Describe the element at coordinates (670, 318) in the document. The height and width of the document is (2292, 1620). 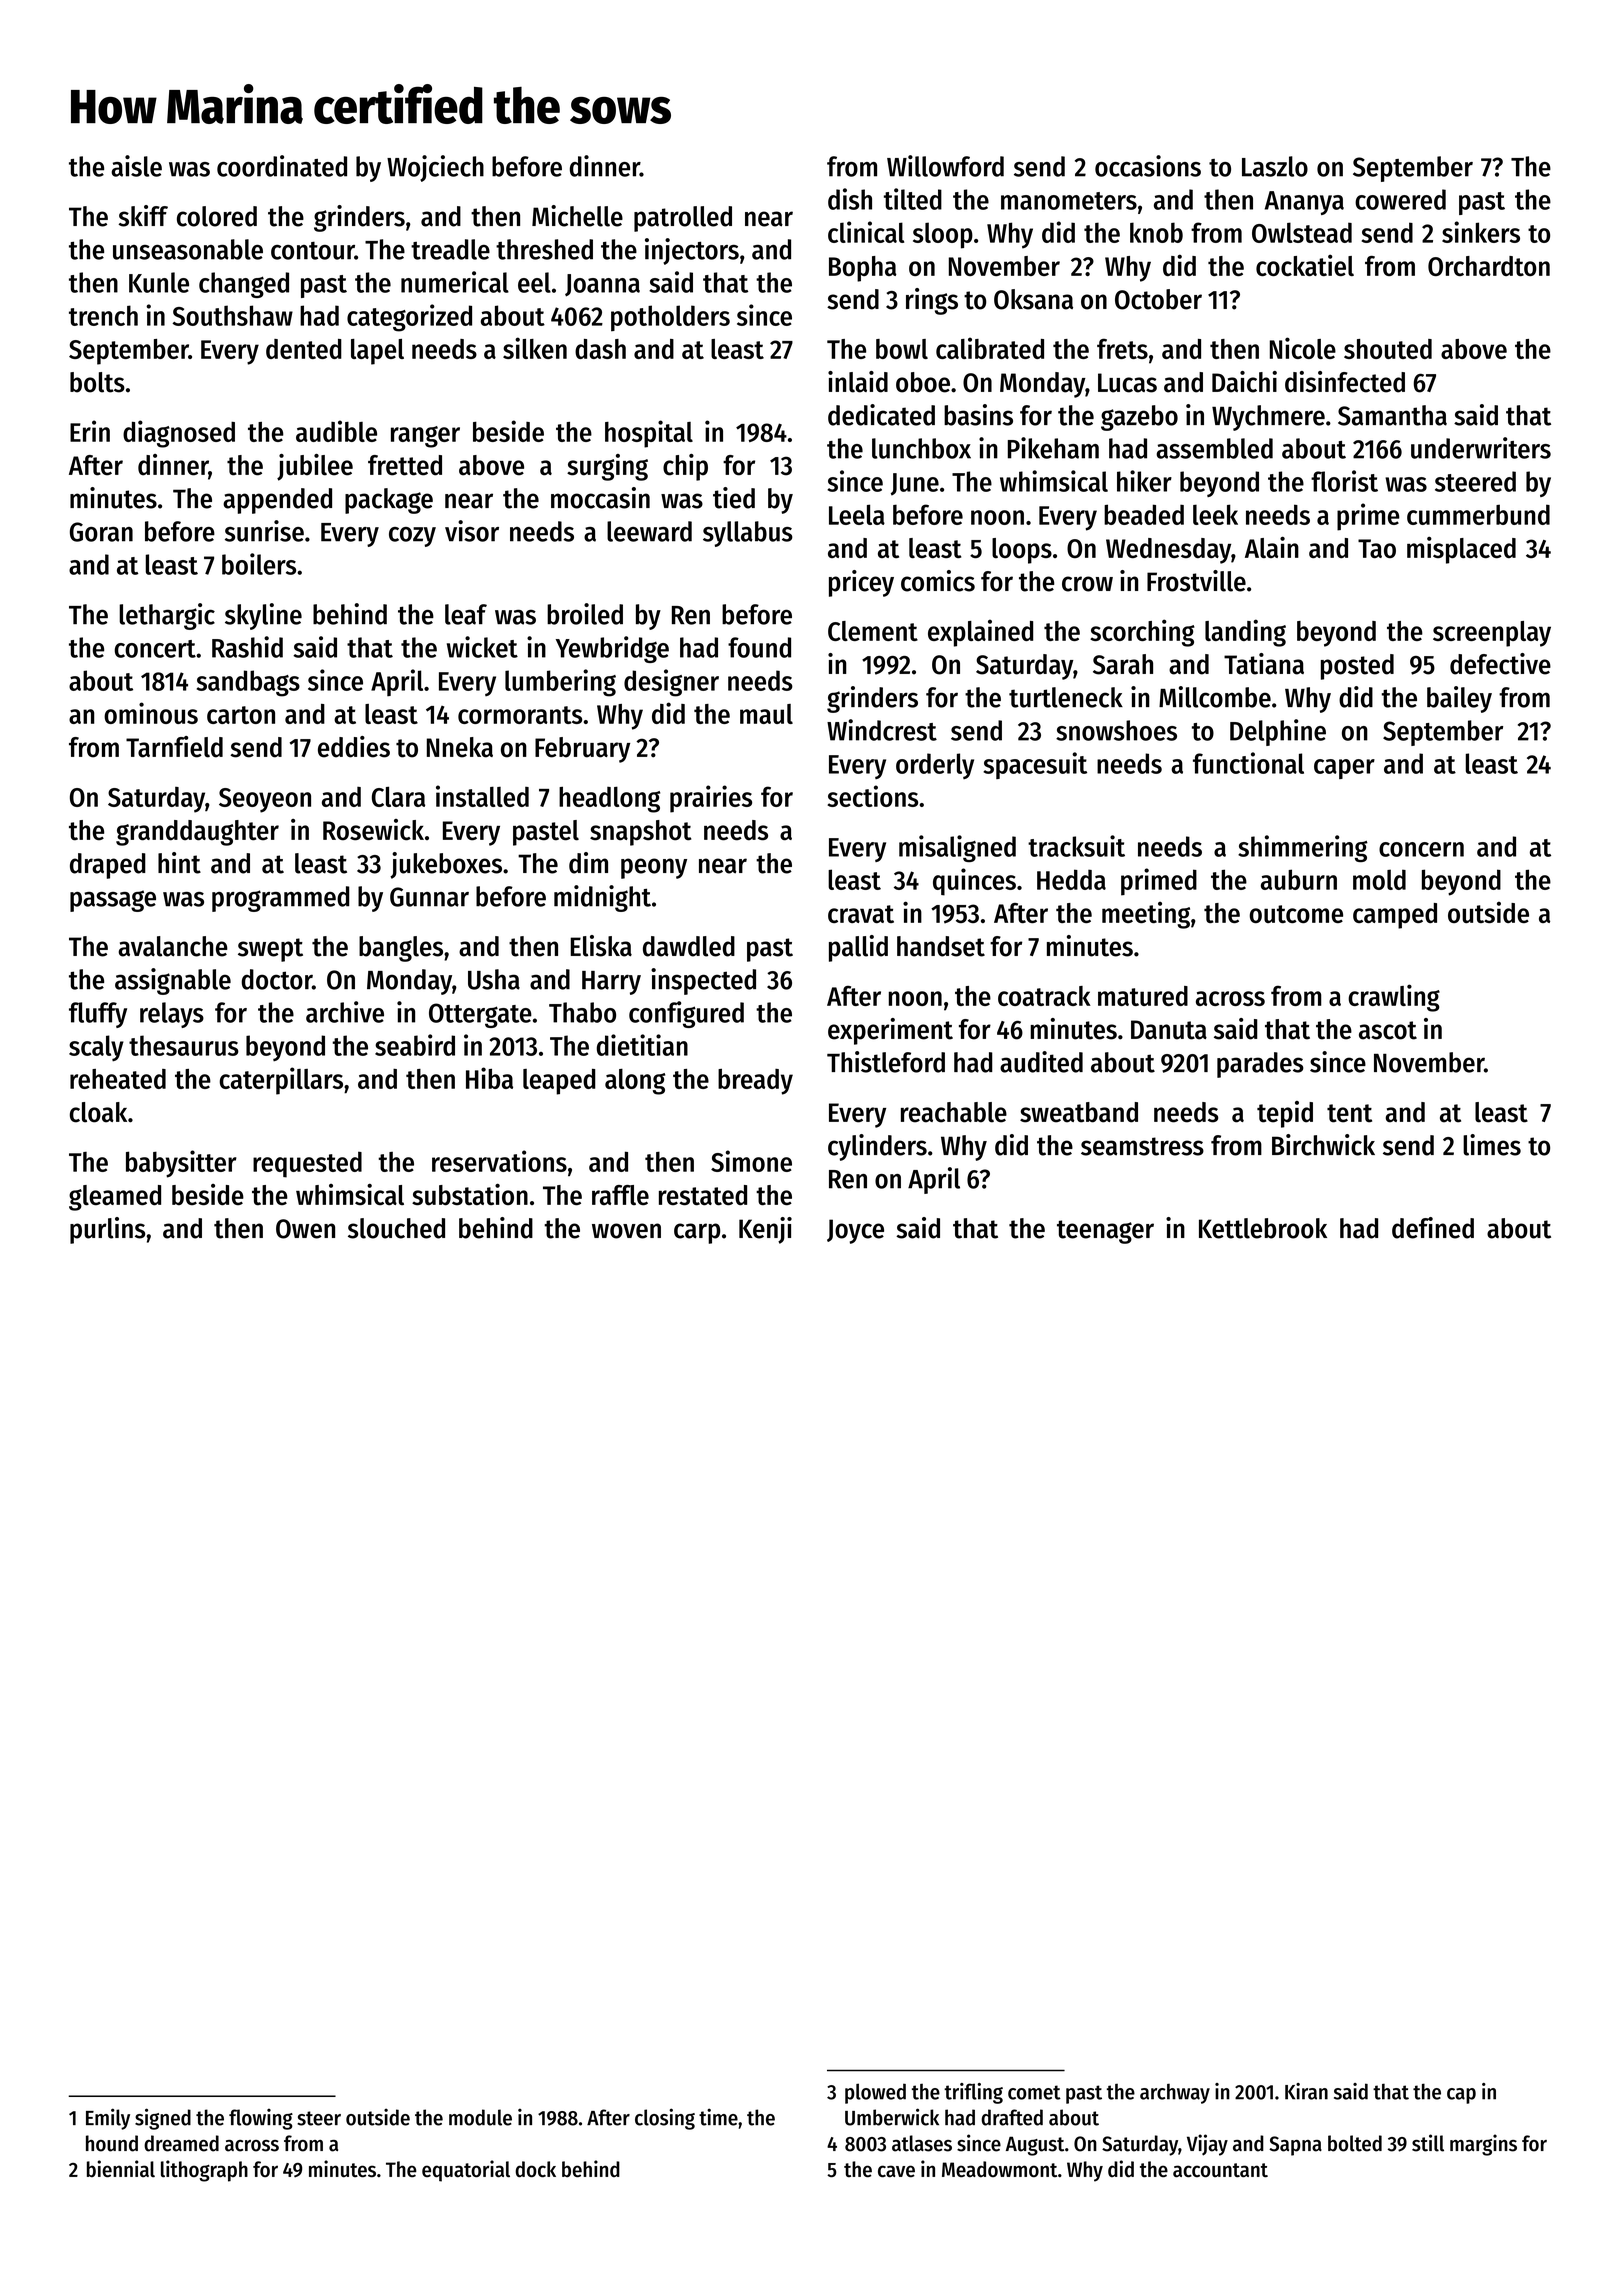
I see `potholders` at that location.
